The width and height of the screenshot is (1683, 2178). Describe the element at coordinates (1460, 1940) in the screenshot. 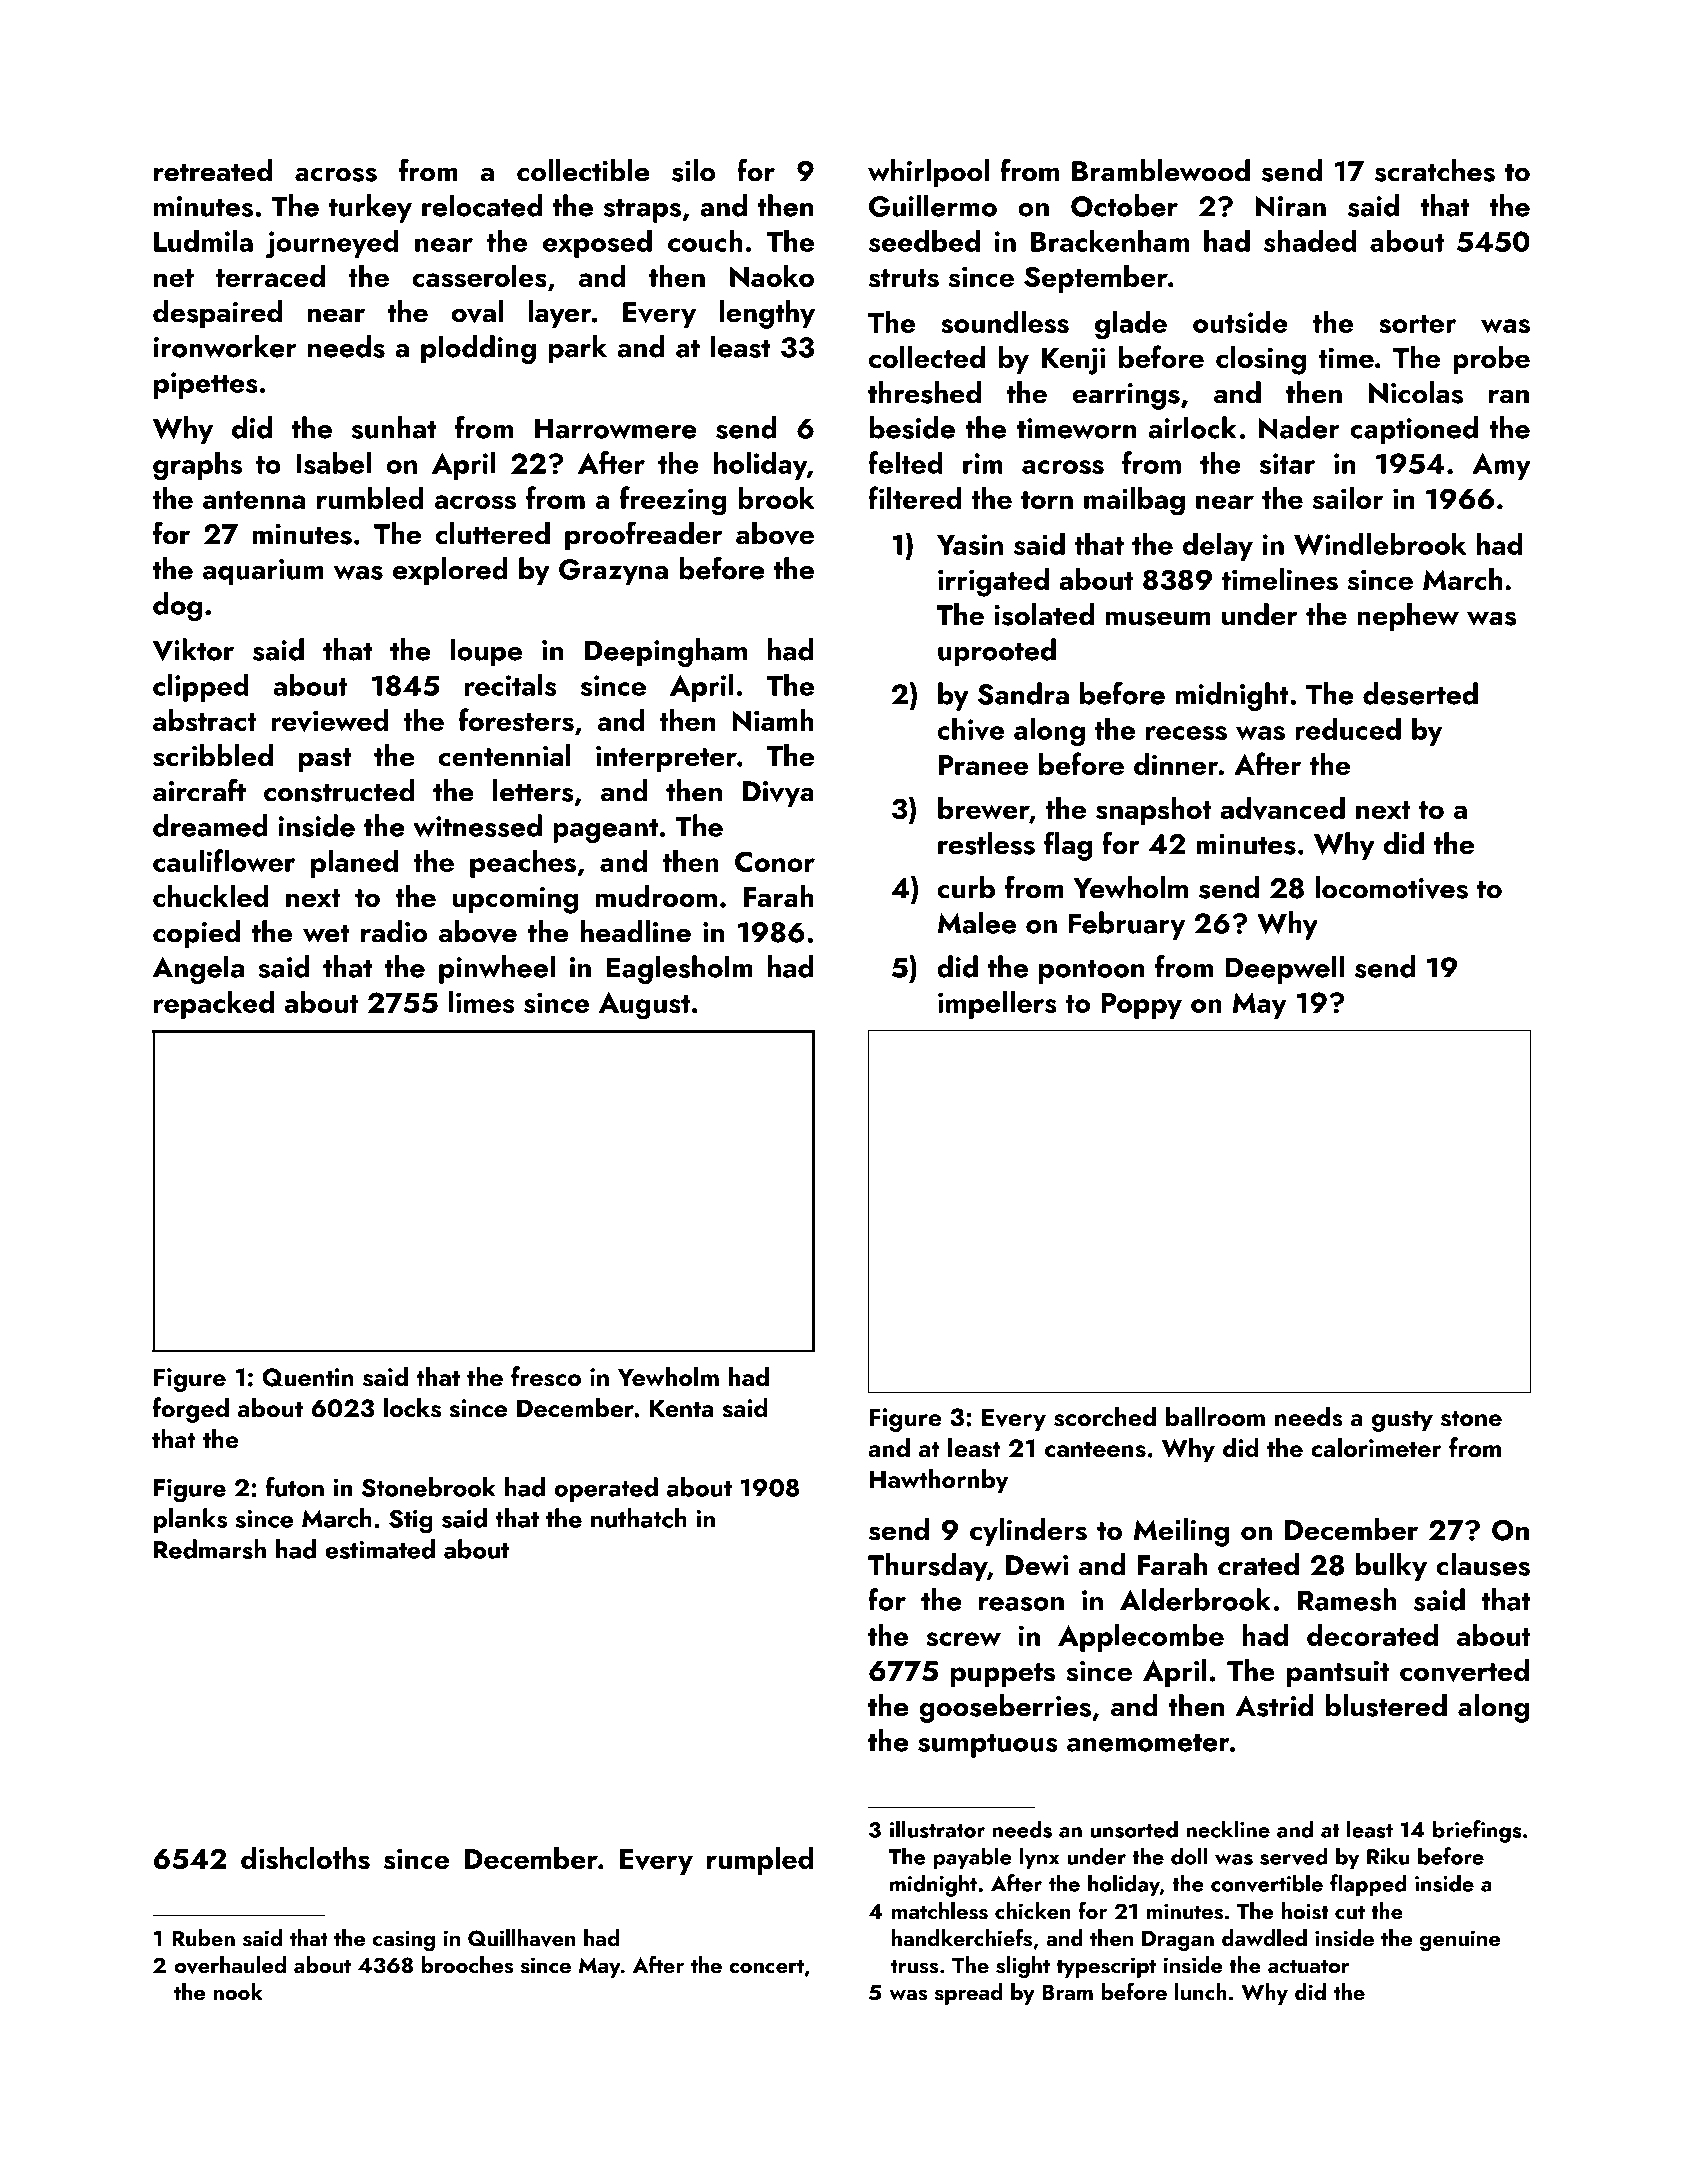

I see `genuine` at that location.
